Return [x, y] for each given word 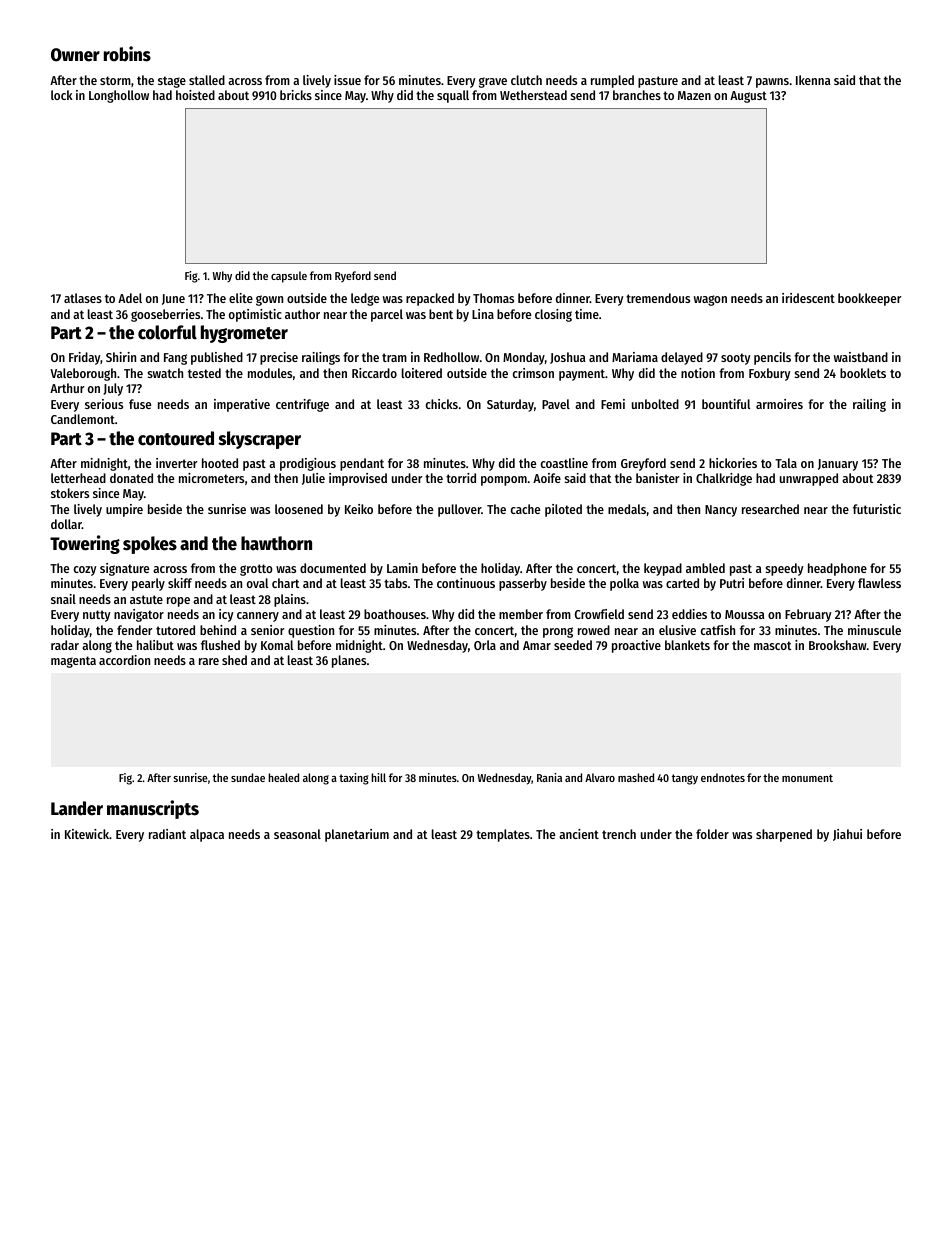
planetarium [357, 835]
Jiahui [847, 835]
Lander [77, 808]
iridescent [808, 298]
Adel [130, 298]
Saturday [510, 405]
